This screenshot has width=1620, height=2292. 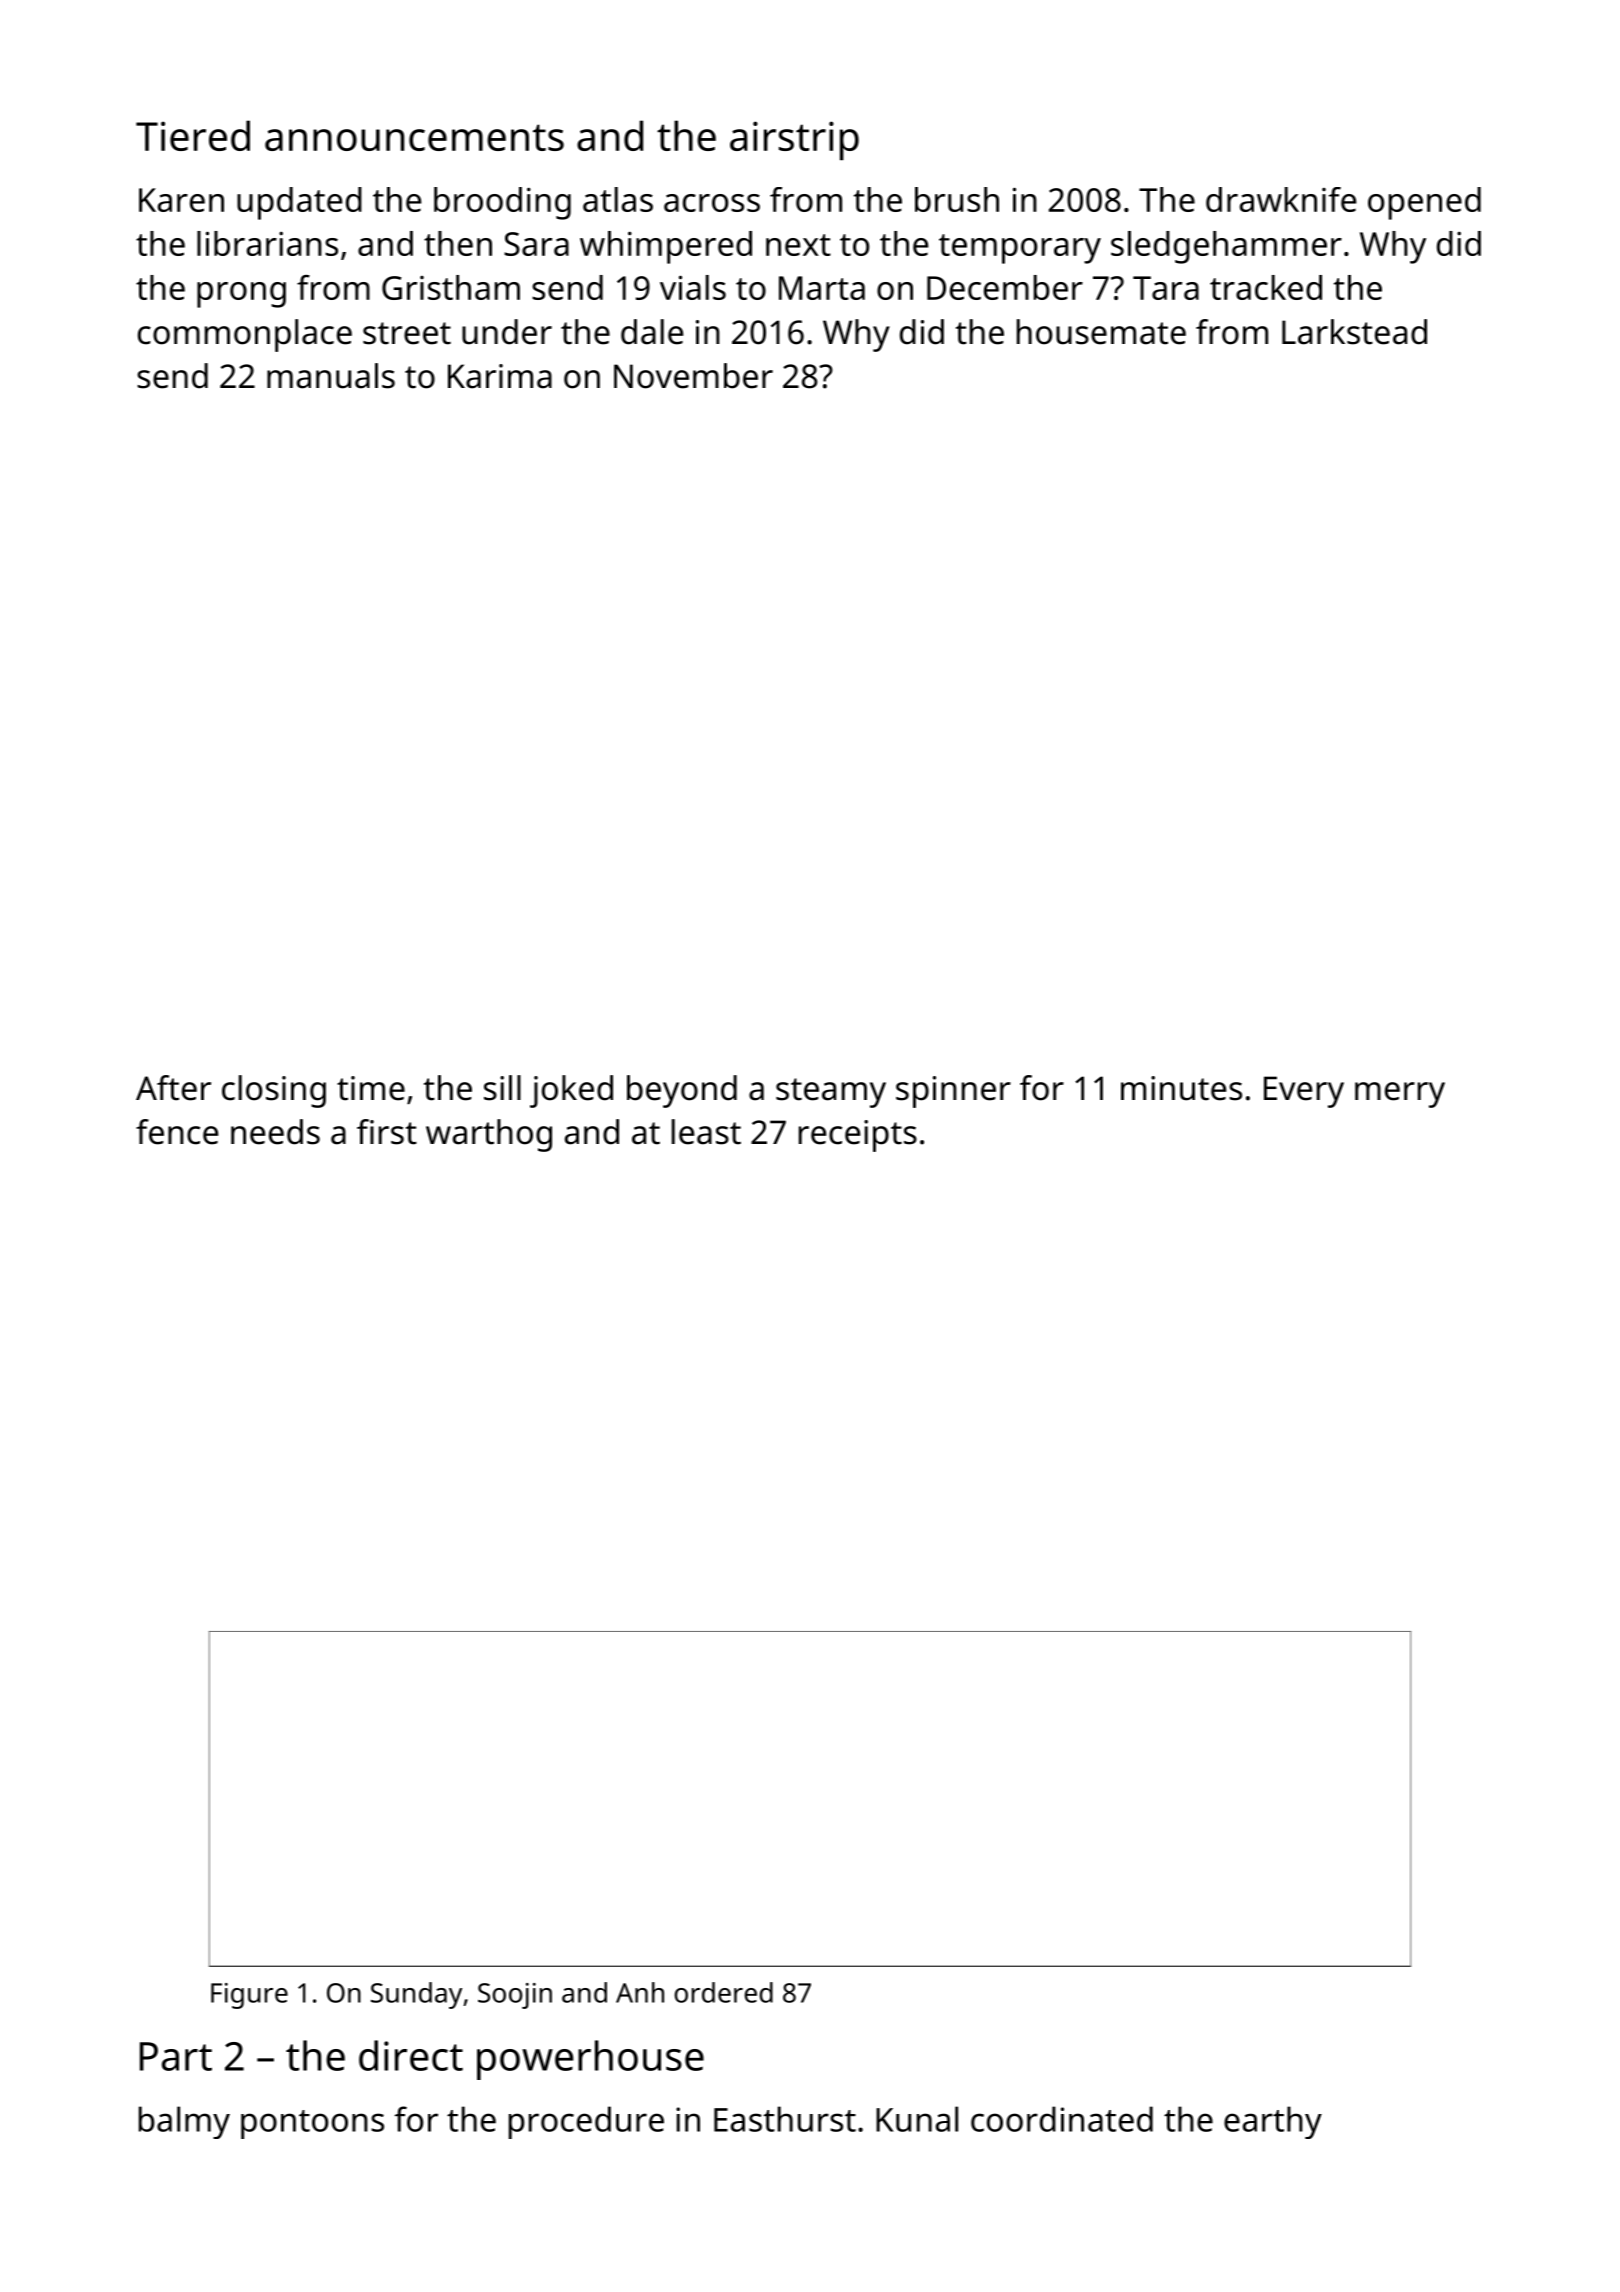 What do you see at coordinates (693, 376) in the screenshot?
I see `November` at bounding box center [693, 376].
